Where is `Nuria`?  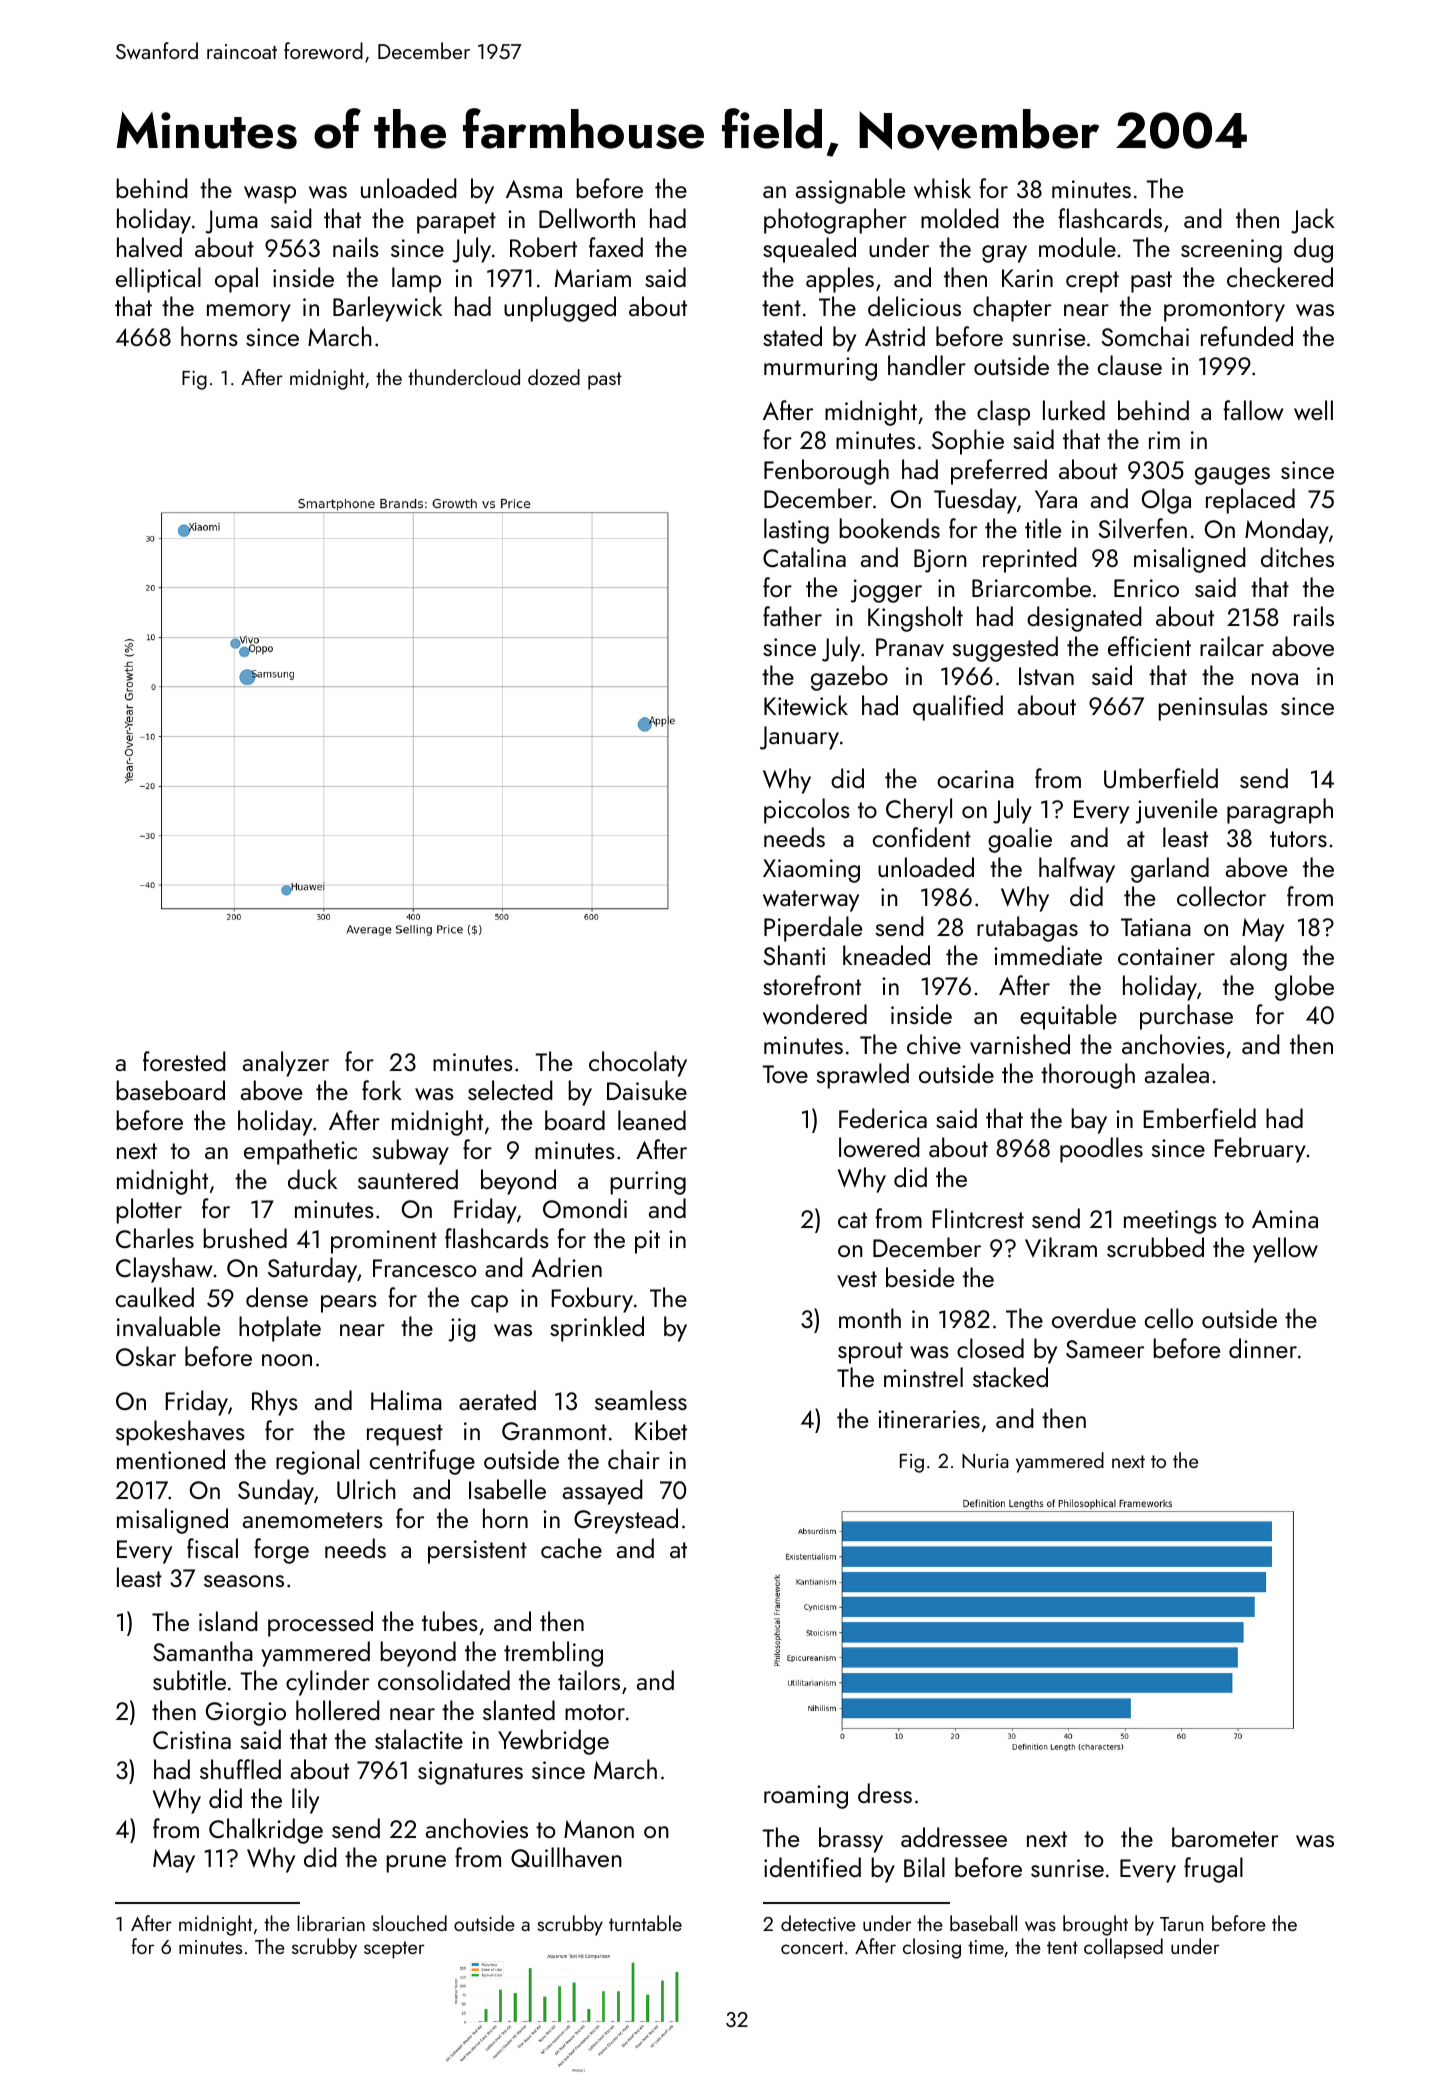 Nuria is located at coordinates (985, 1460).
